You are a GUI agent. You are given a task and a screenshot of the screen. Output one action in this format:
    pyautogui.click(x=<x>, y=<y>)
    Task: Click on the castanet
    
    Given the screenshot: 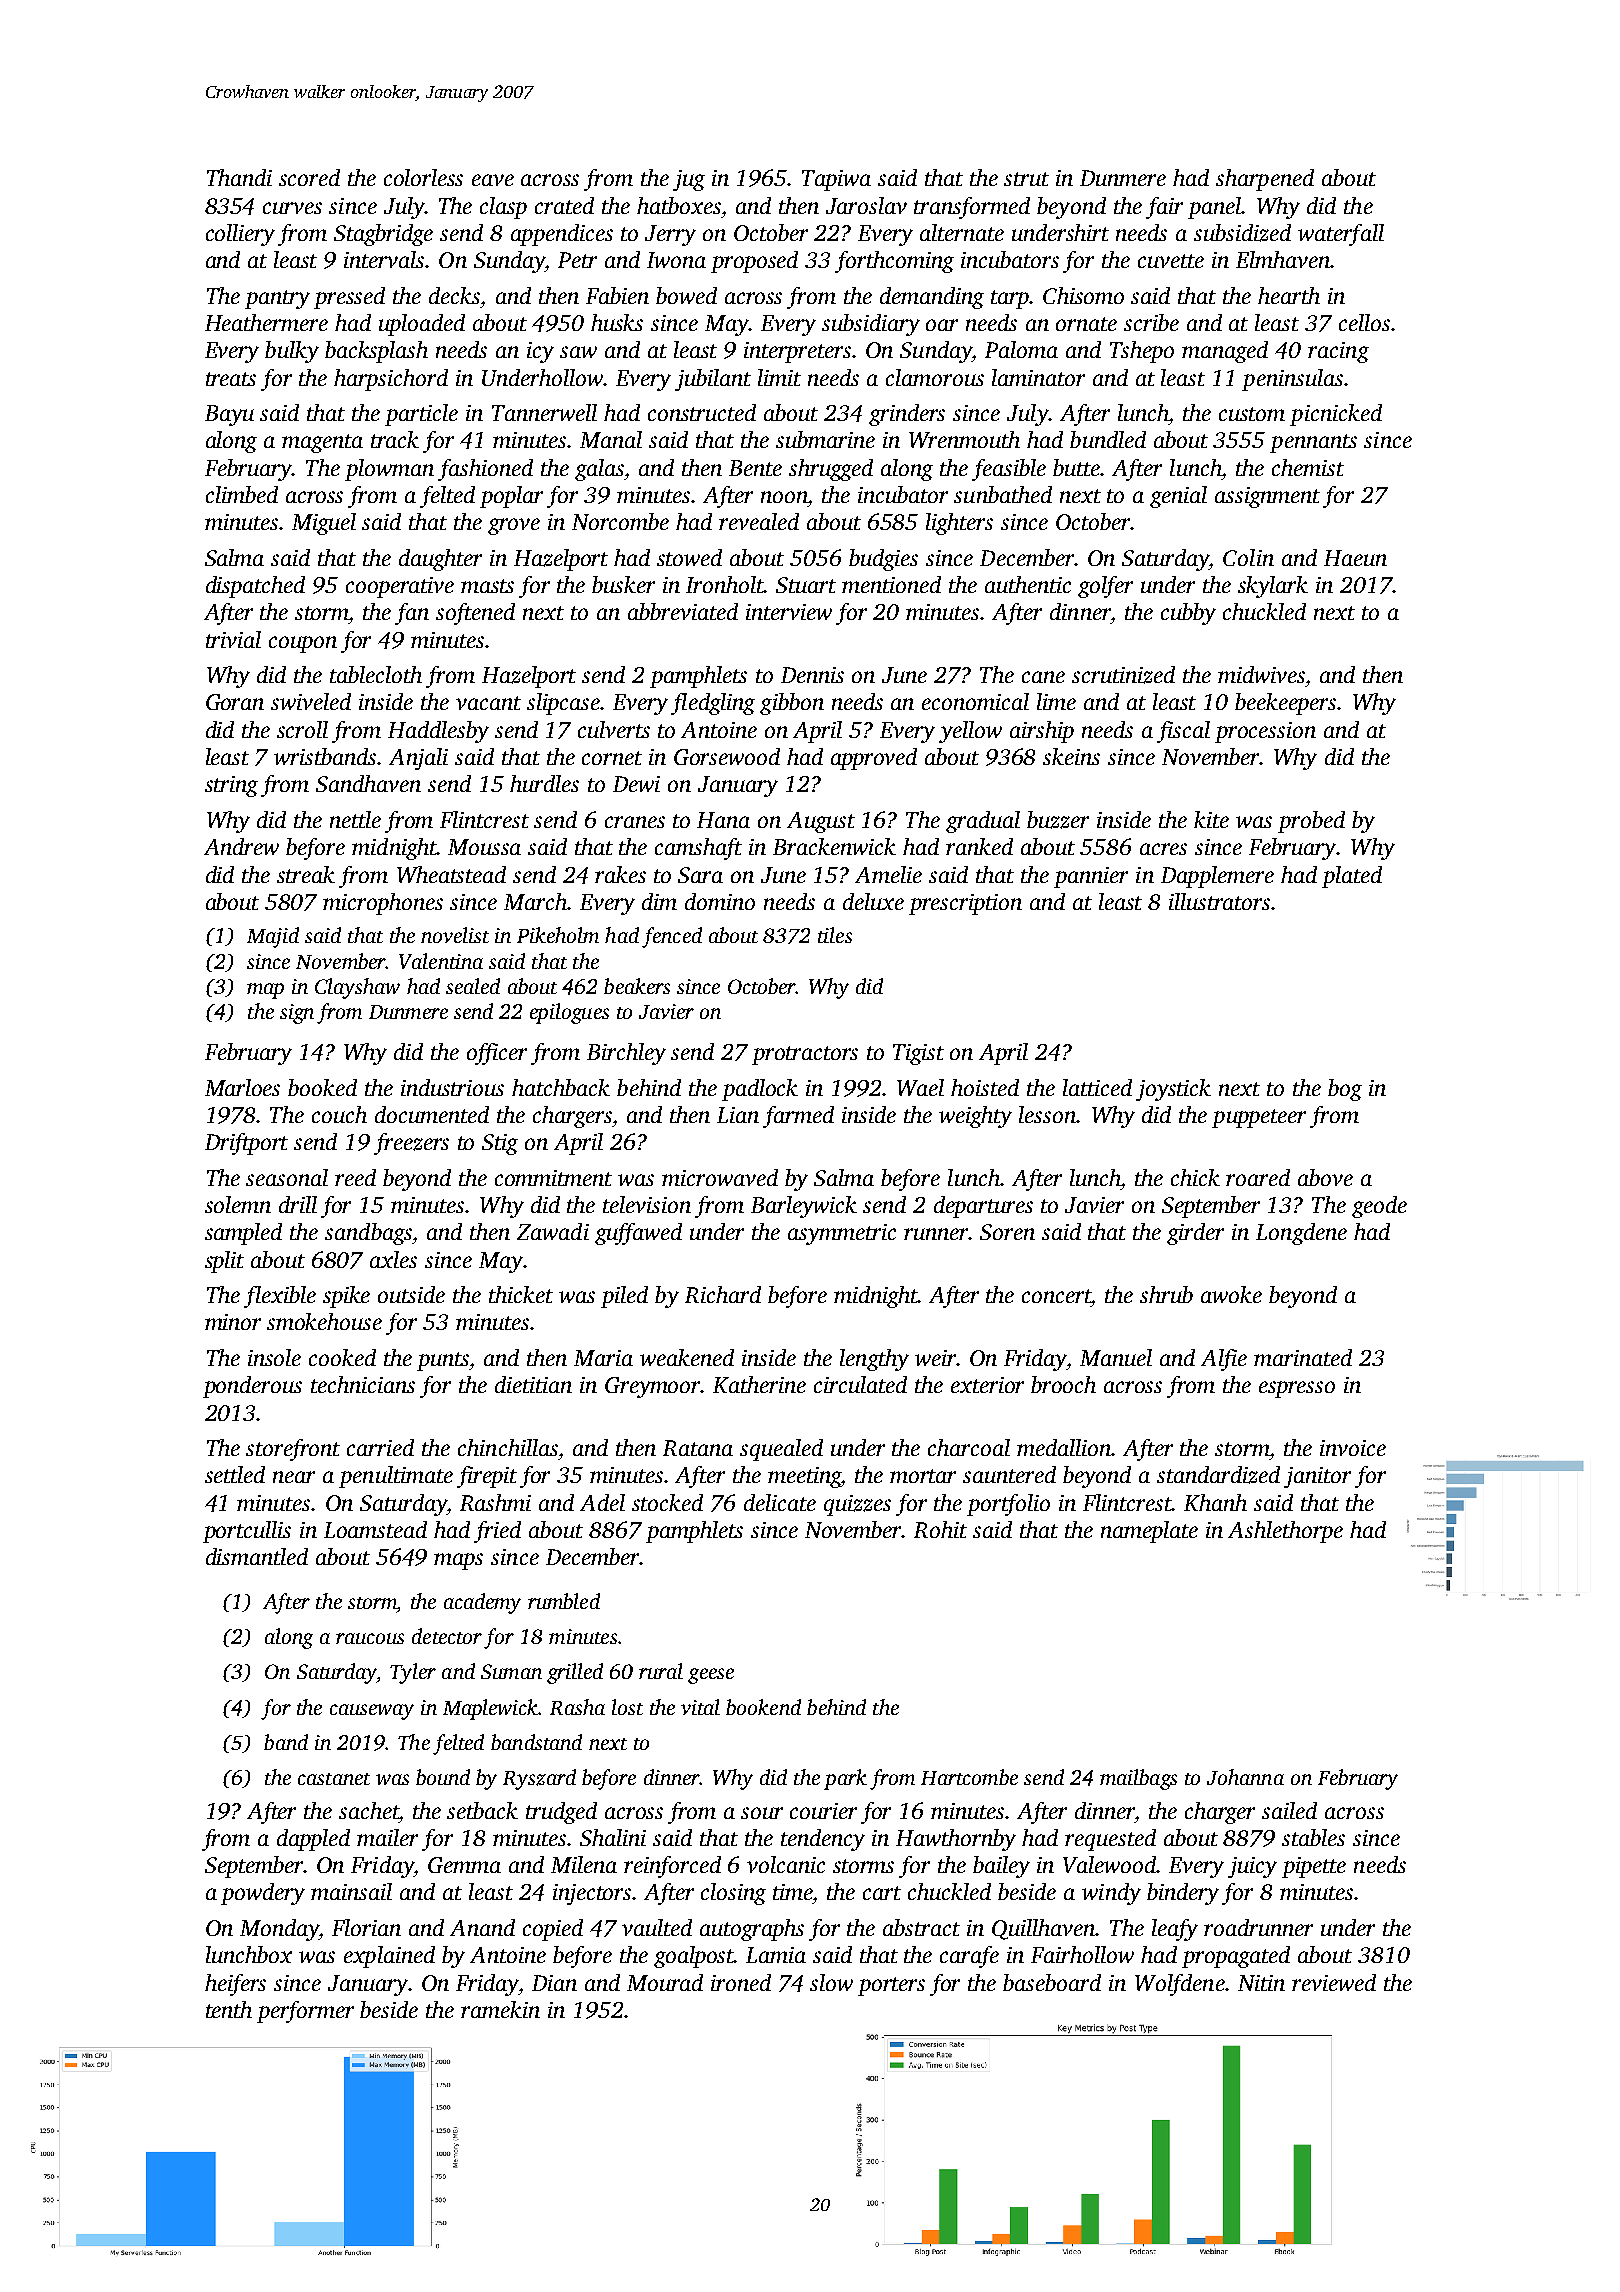 What is the action you would take?
    pyautogui.click(x=334, y=1779)
